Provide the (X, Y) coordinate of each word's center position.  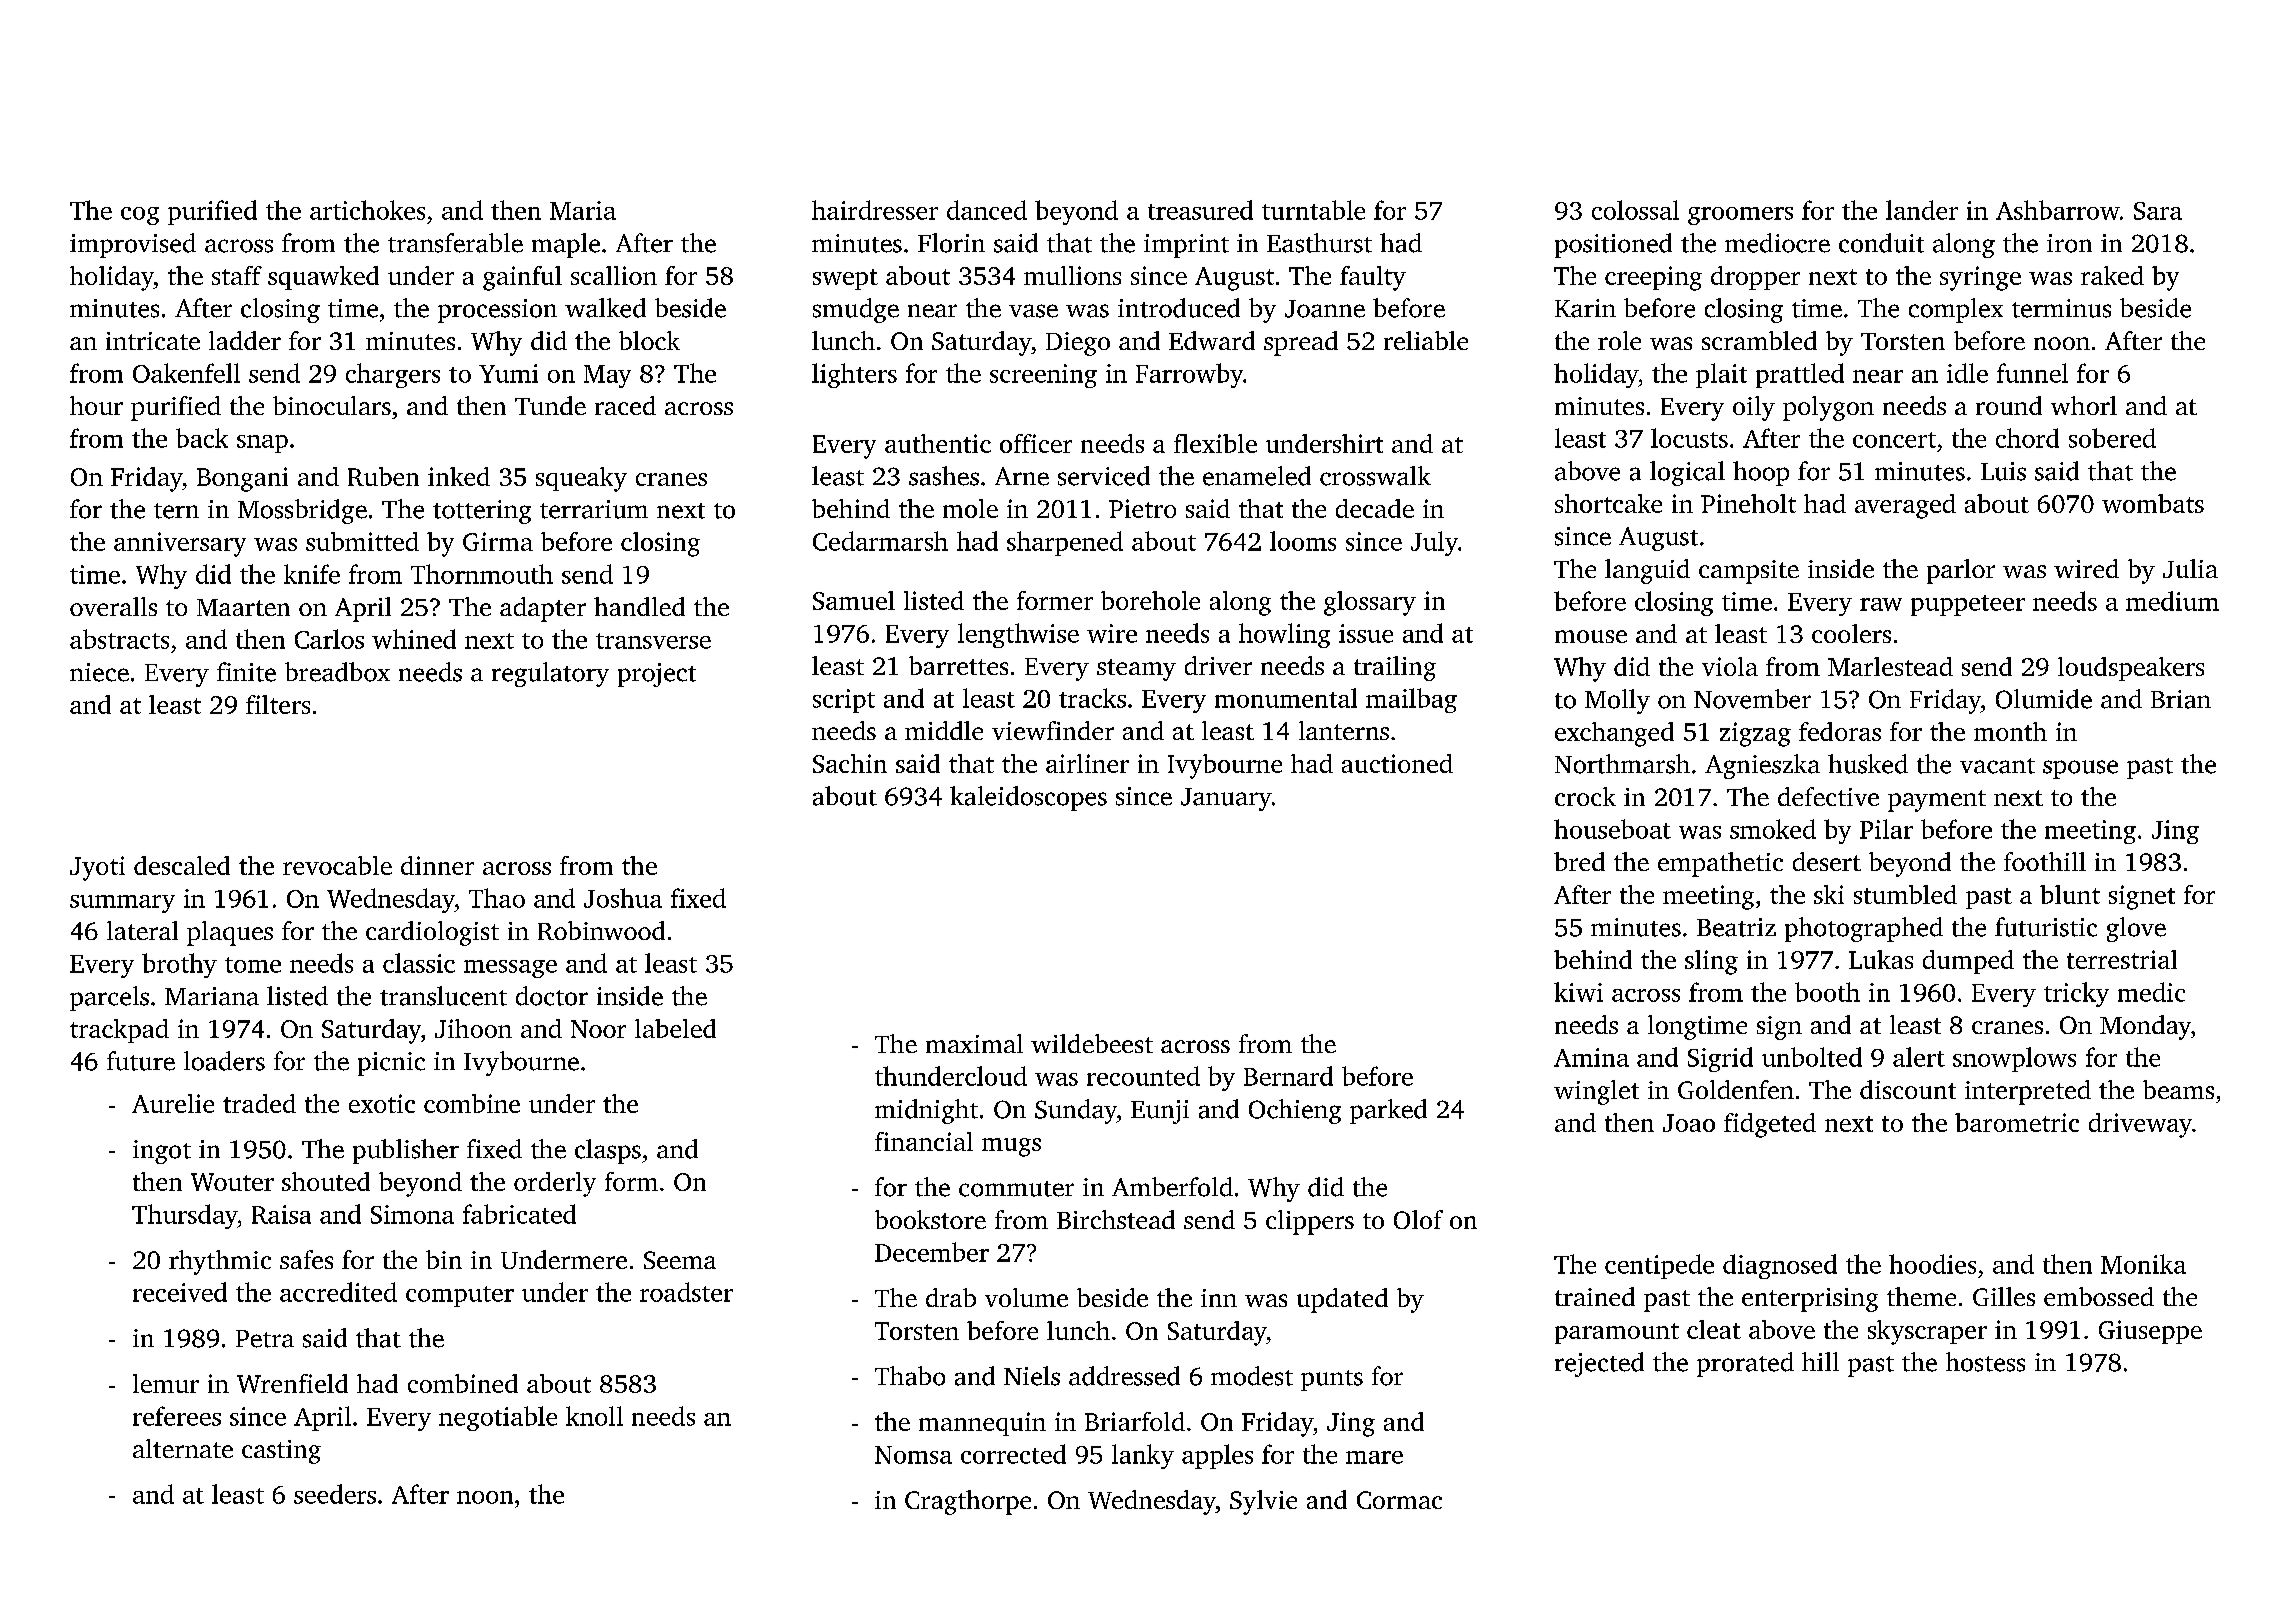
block (649, 340)
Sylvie (1263, 1502)
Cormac (1399, 1500)
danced (987, 210)
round (2009, 405)
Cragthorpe (968, 1502)
